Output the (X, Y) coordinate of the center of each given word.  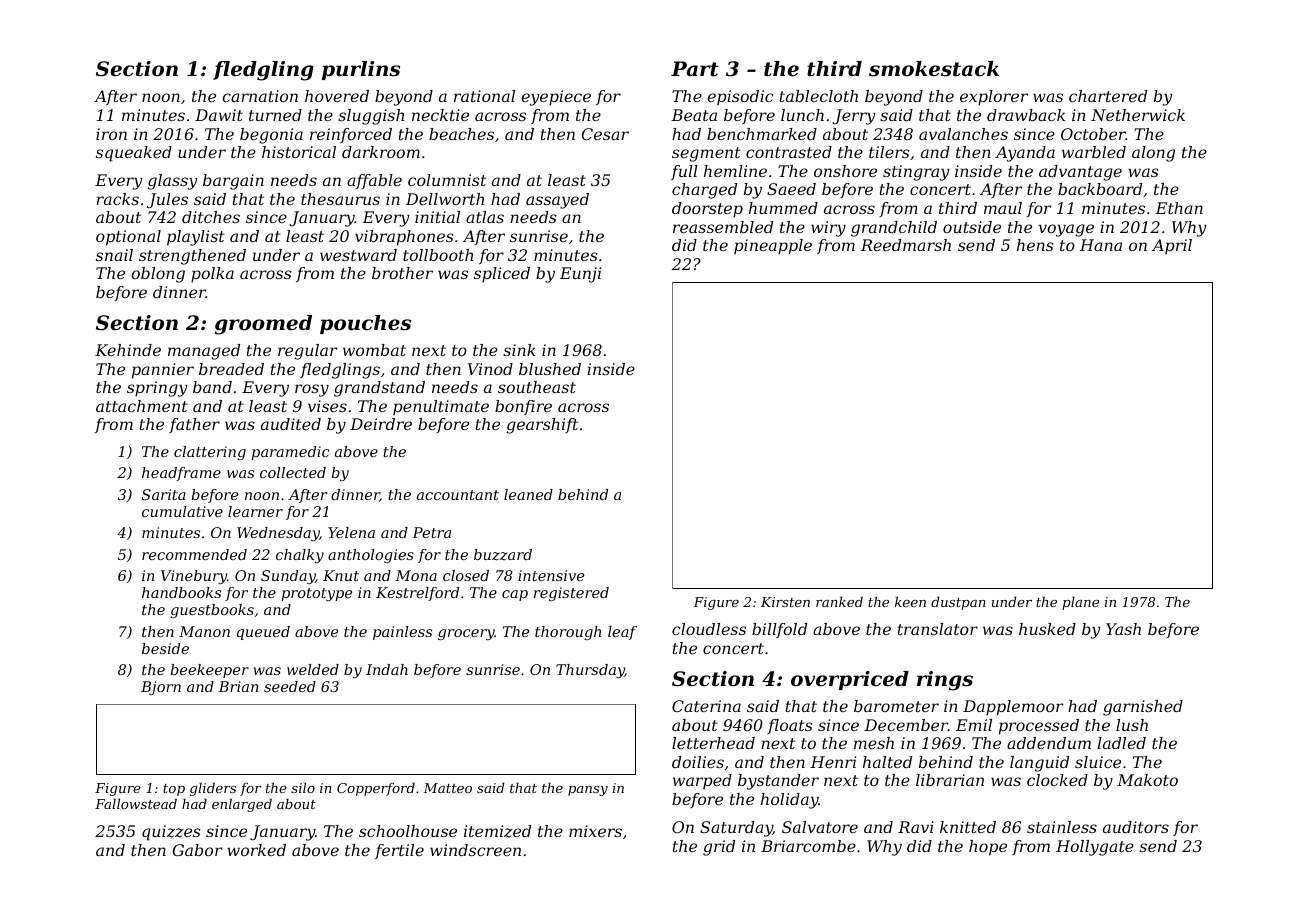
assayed (557, 201)
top (174, 790)
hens (1035, 245)
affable (374, 181)
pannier (163, 371)
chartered (1108, 96)
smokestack (934, 69)
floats (790, 726)
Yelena (351, 532)
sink (519, 350)
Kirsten (785, 602)
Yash (1123, 629)
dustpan (958, 603)
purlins (361, 70)
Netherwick (1138, 115)
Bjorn (161, 688)
